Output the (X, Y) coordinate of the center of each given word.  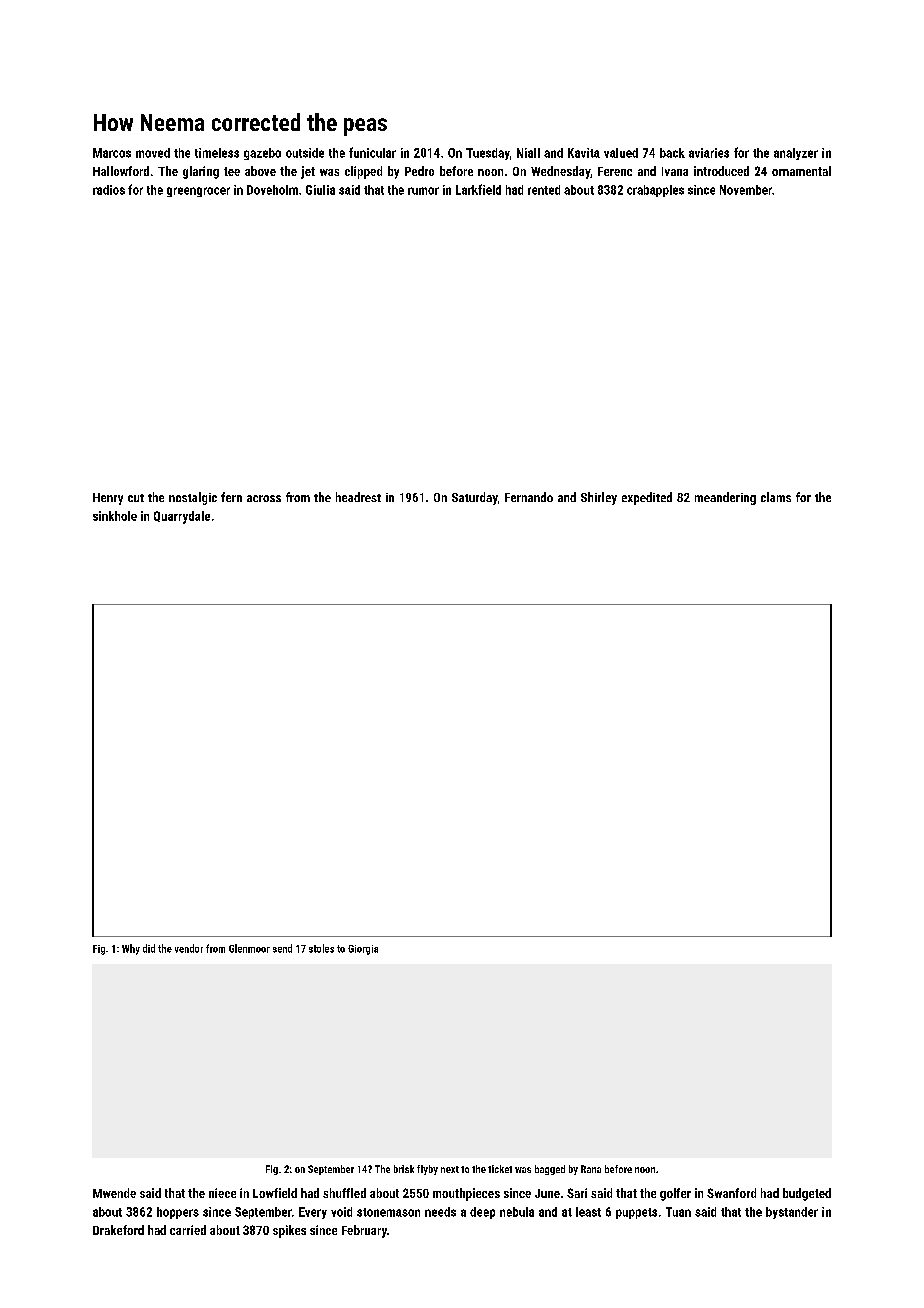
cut (136, 498)
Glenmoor (249, 948)
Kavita (584, 153)
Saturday (475, 498)
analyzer (796, 154)
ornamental (801, 171)
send (282, 948)
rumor (423, 191)
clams (776, 497)
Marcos (112, 153)
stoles (321, 948)
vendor (189, 948)
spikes (289, 1231)
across (264, 498)
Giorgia (363, 950)
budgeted (807, 1194)
